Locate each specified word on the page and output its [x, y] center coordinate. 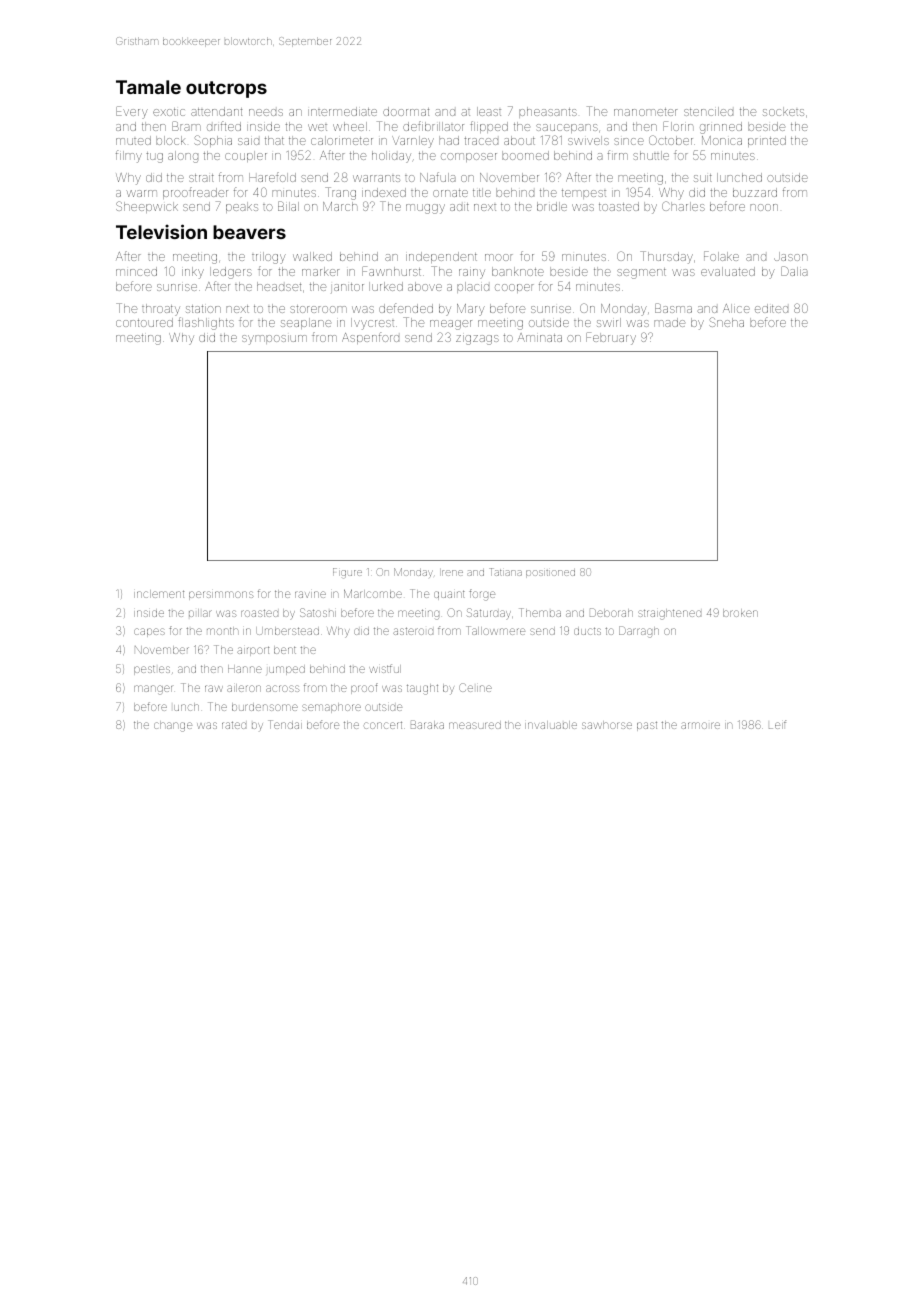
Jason [790, 256]
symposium [274, 340]
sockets [783, 111]
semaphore [331, 708]
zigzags [477, 340]
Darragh [639, 632]
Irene [452, 573]
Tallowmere [495, 630]
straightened [669, 614]
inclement [159, 594]
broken [740, 613]
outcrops [226, 89]
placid [473, 287]
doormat [406, 111]
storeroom [318, 309]
